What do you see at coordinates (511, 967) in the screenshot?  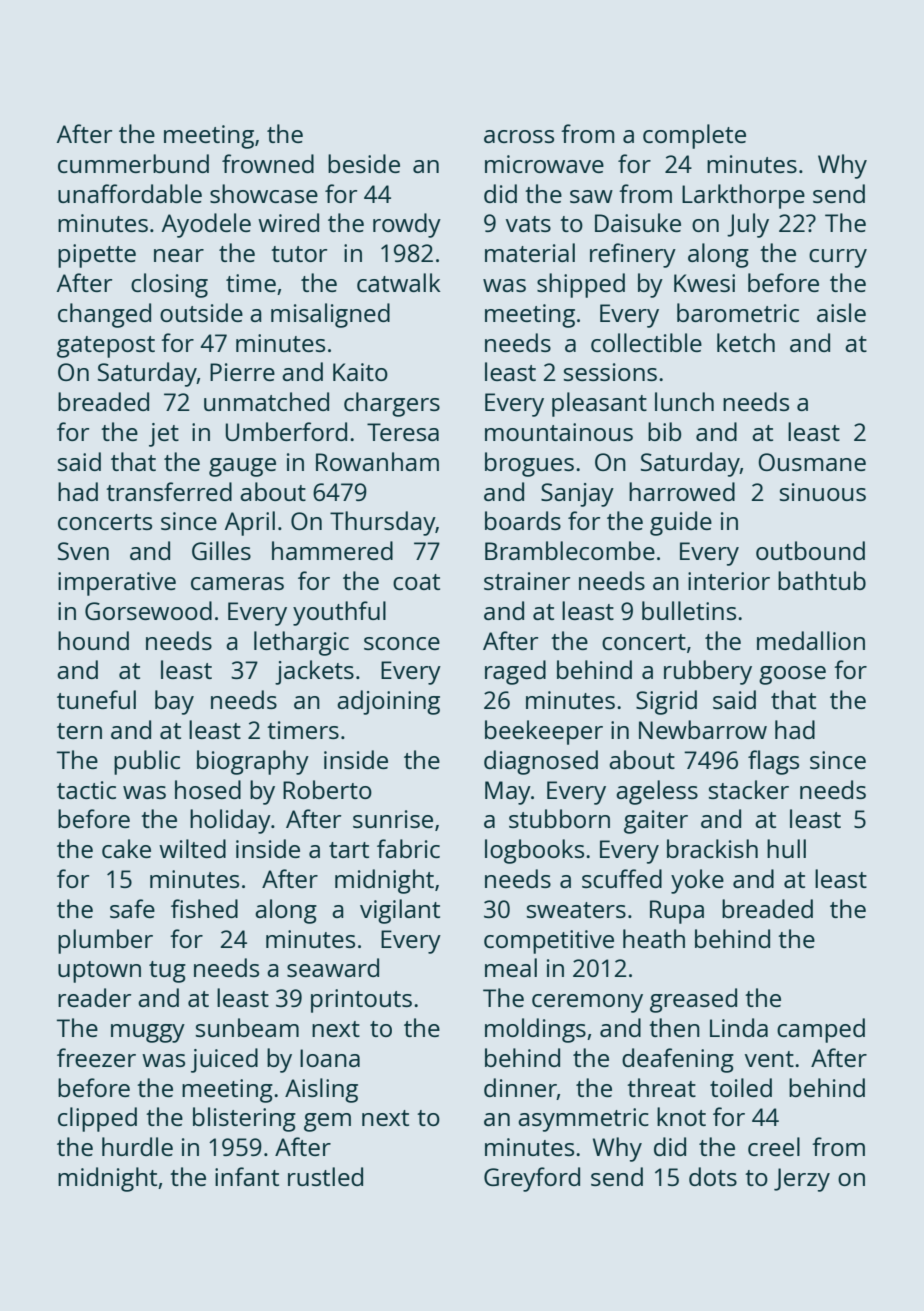 I see `meal` at bounding box center [511, 967].
